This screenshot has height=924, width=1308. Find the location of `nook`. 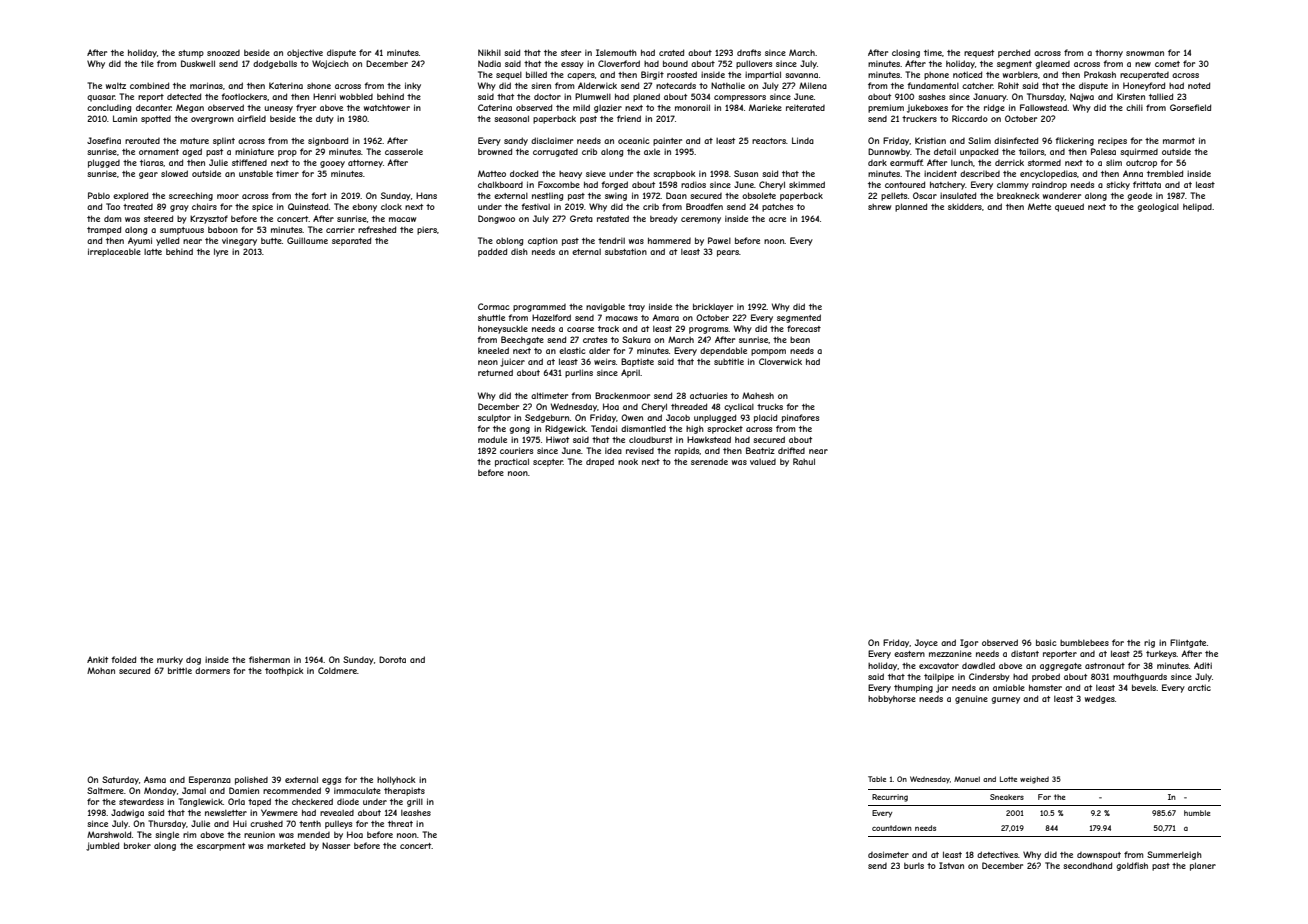

nook is located at coordinates (628, 461).
